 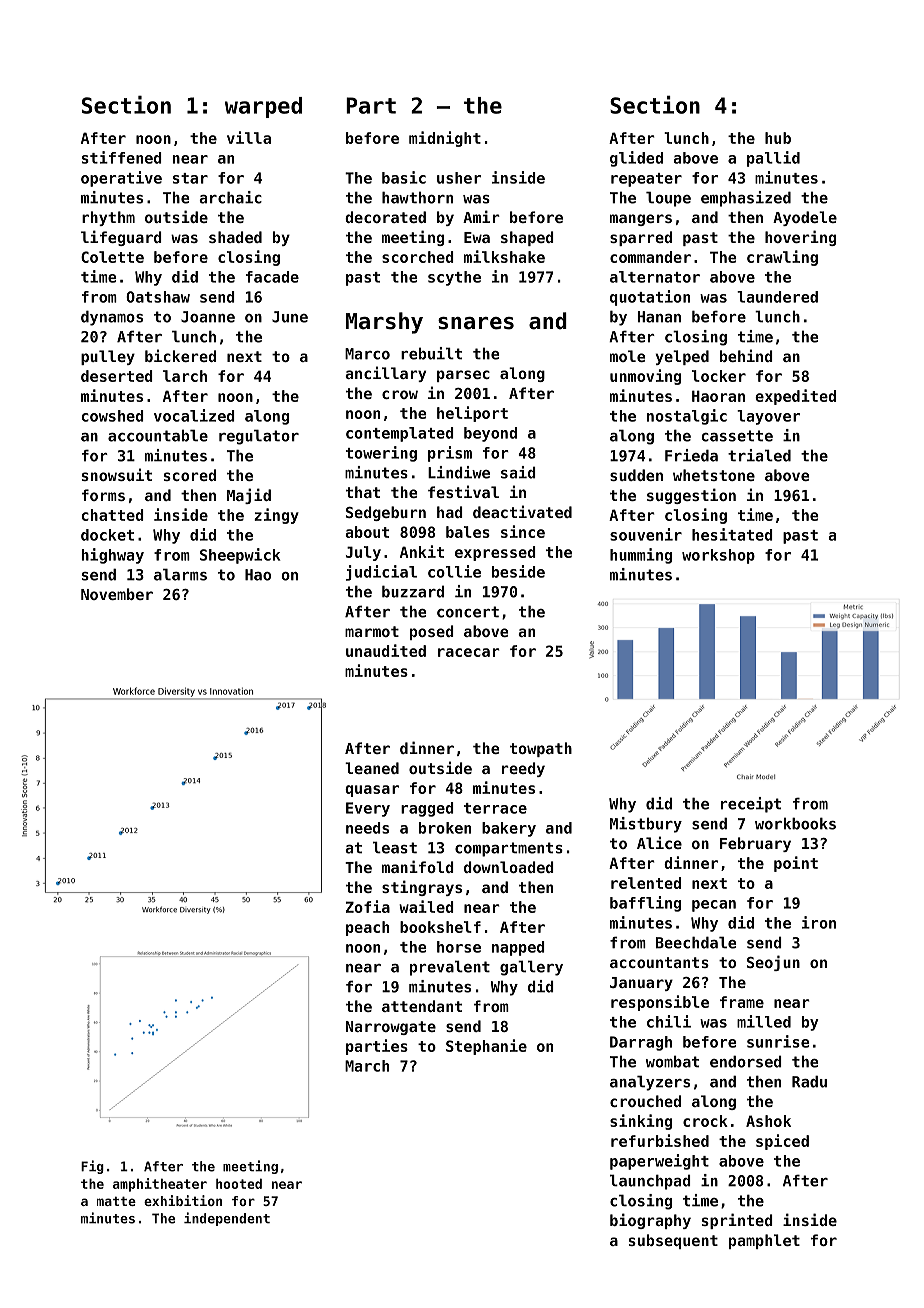 What do you see at coordinates (367, 532) in the page?
I see `about` at bounding box center [367, 532].
